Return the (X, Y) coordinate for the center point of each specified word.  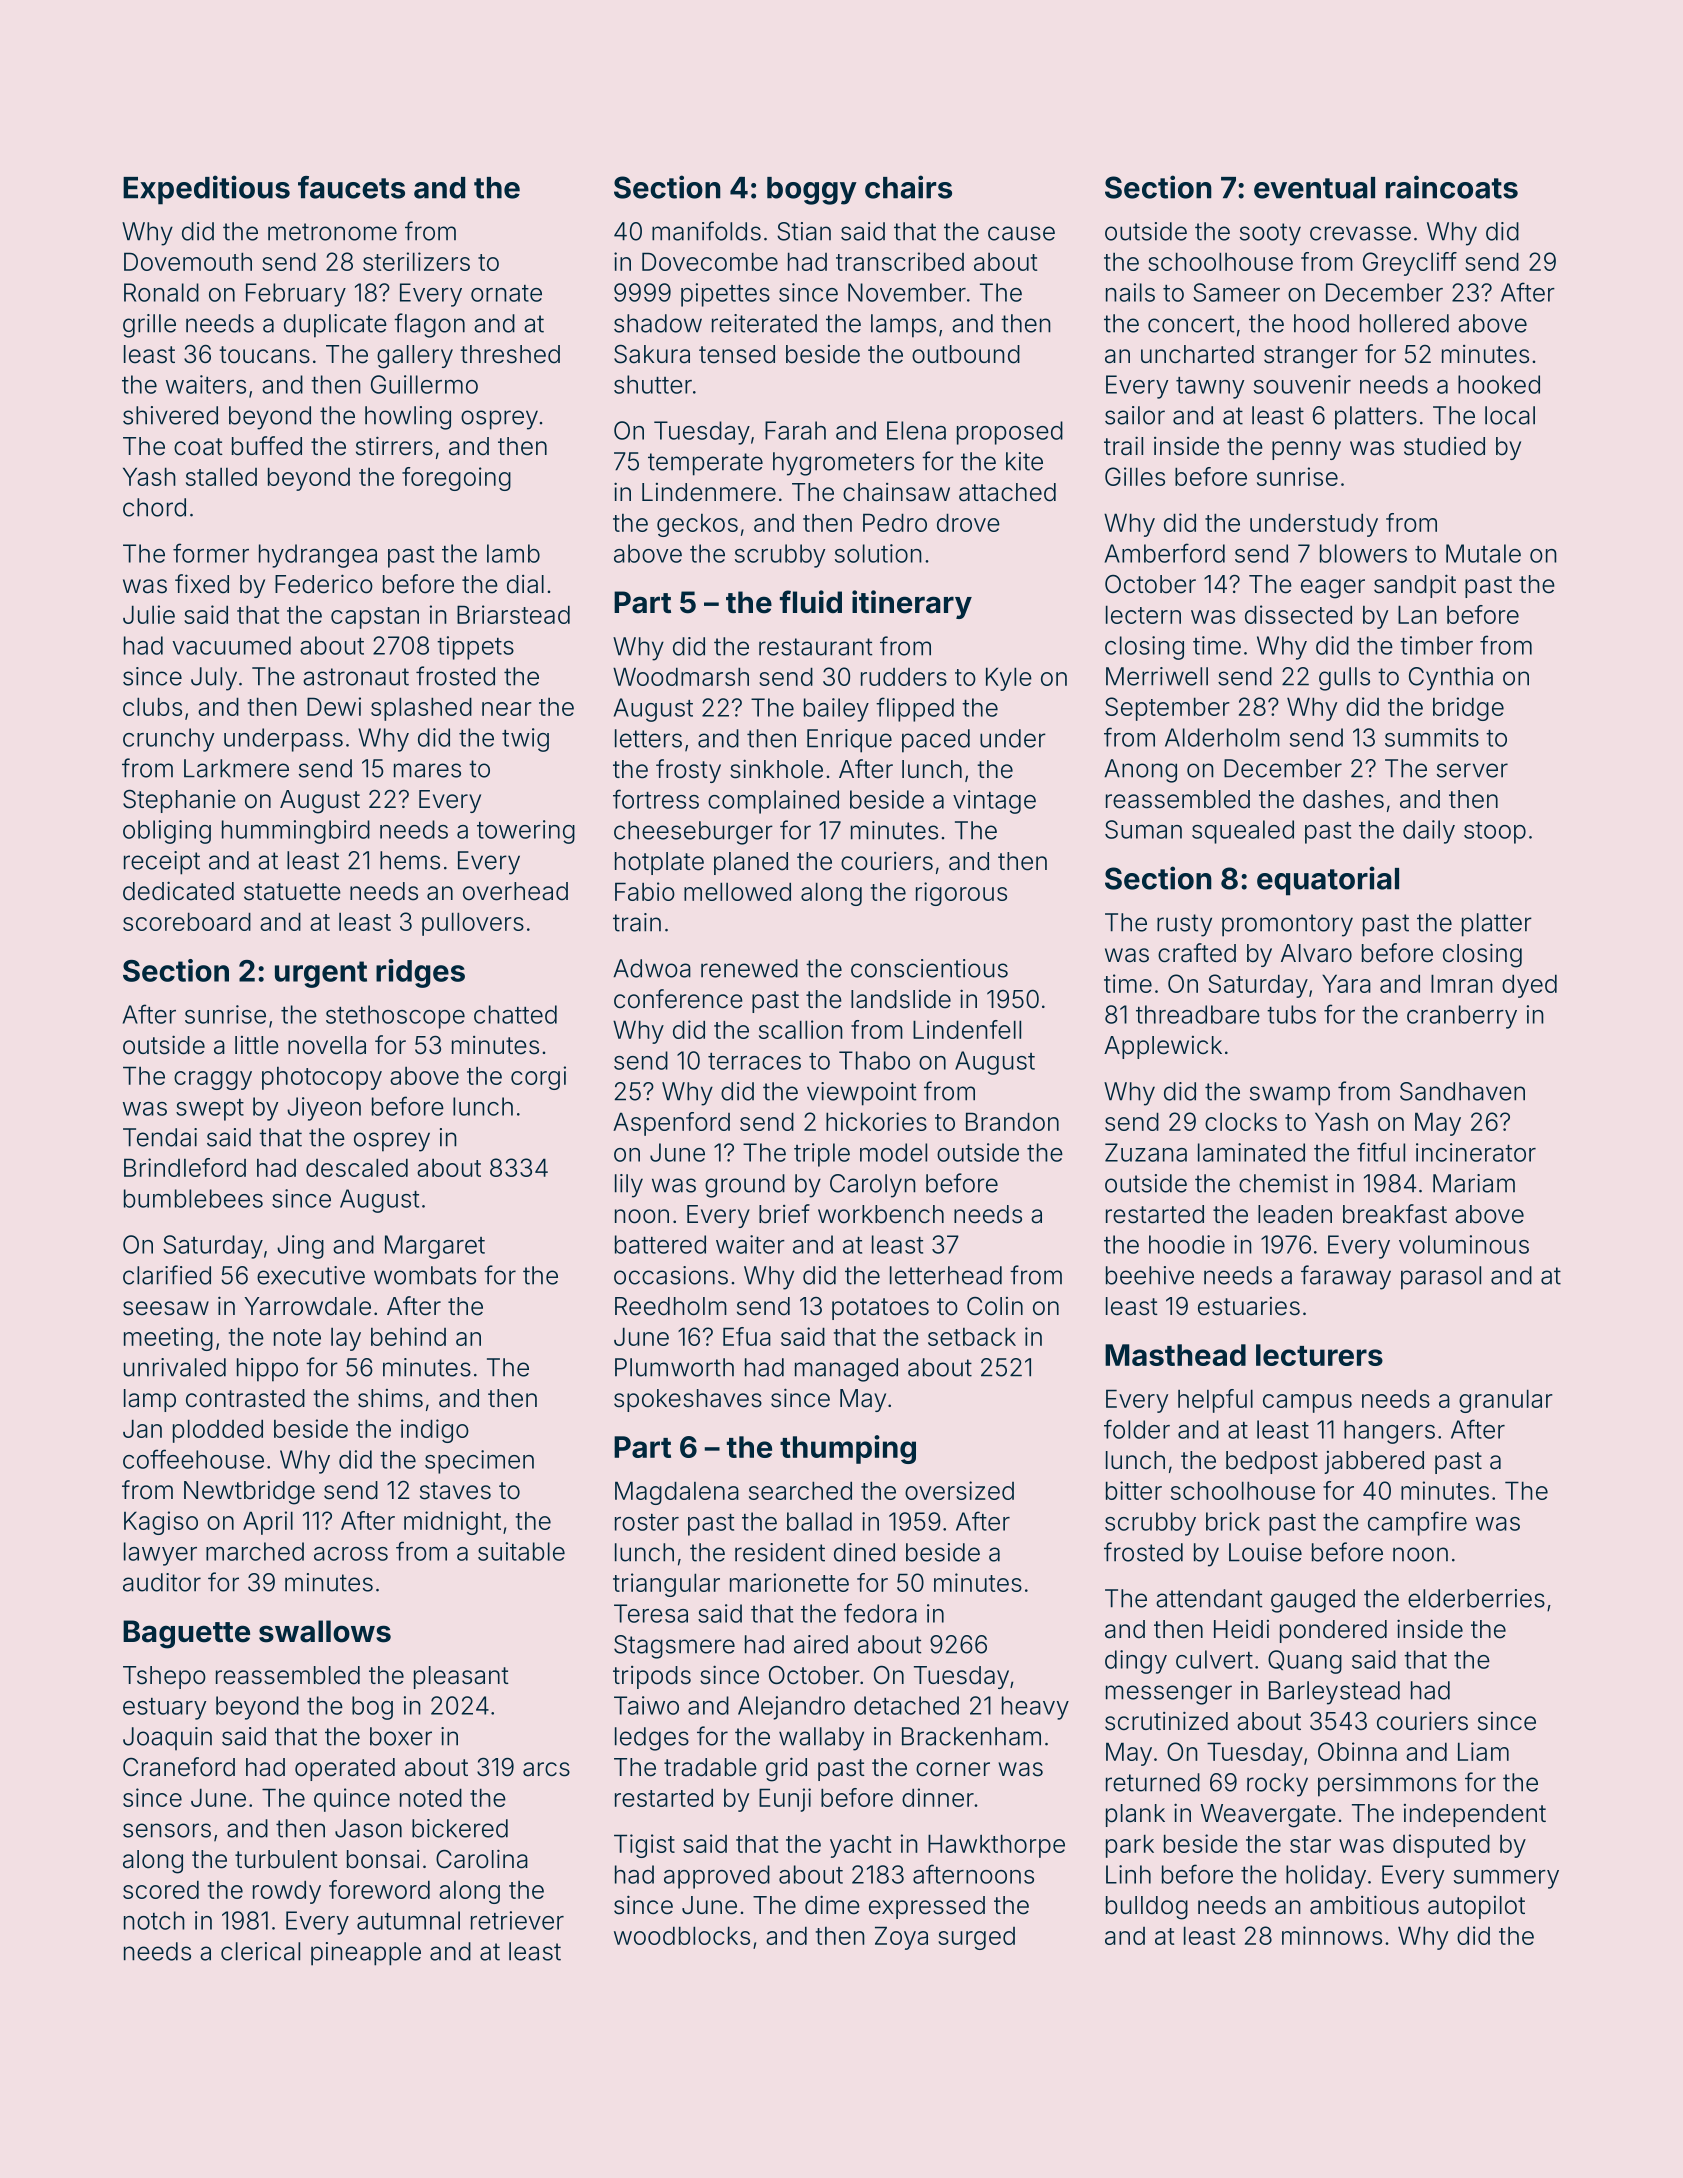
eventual (1314, 188)
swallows (325, 1631)
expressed (927, 1907)
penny (1306, 450)
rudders (904, 677)
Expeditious (206, 190)
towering (526, 832)
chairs (908, 187)
